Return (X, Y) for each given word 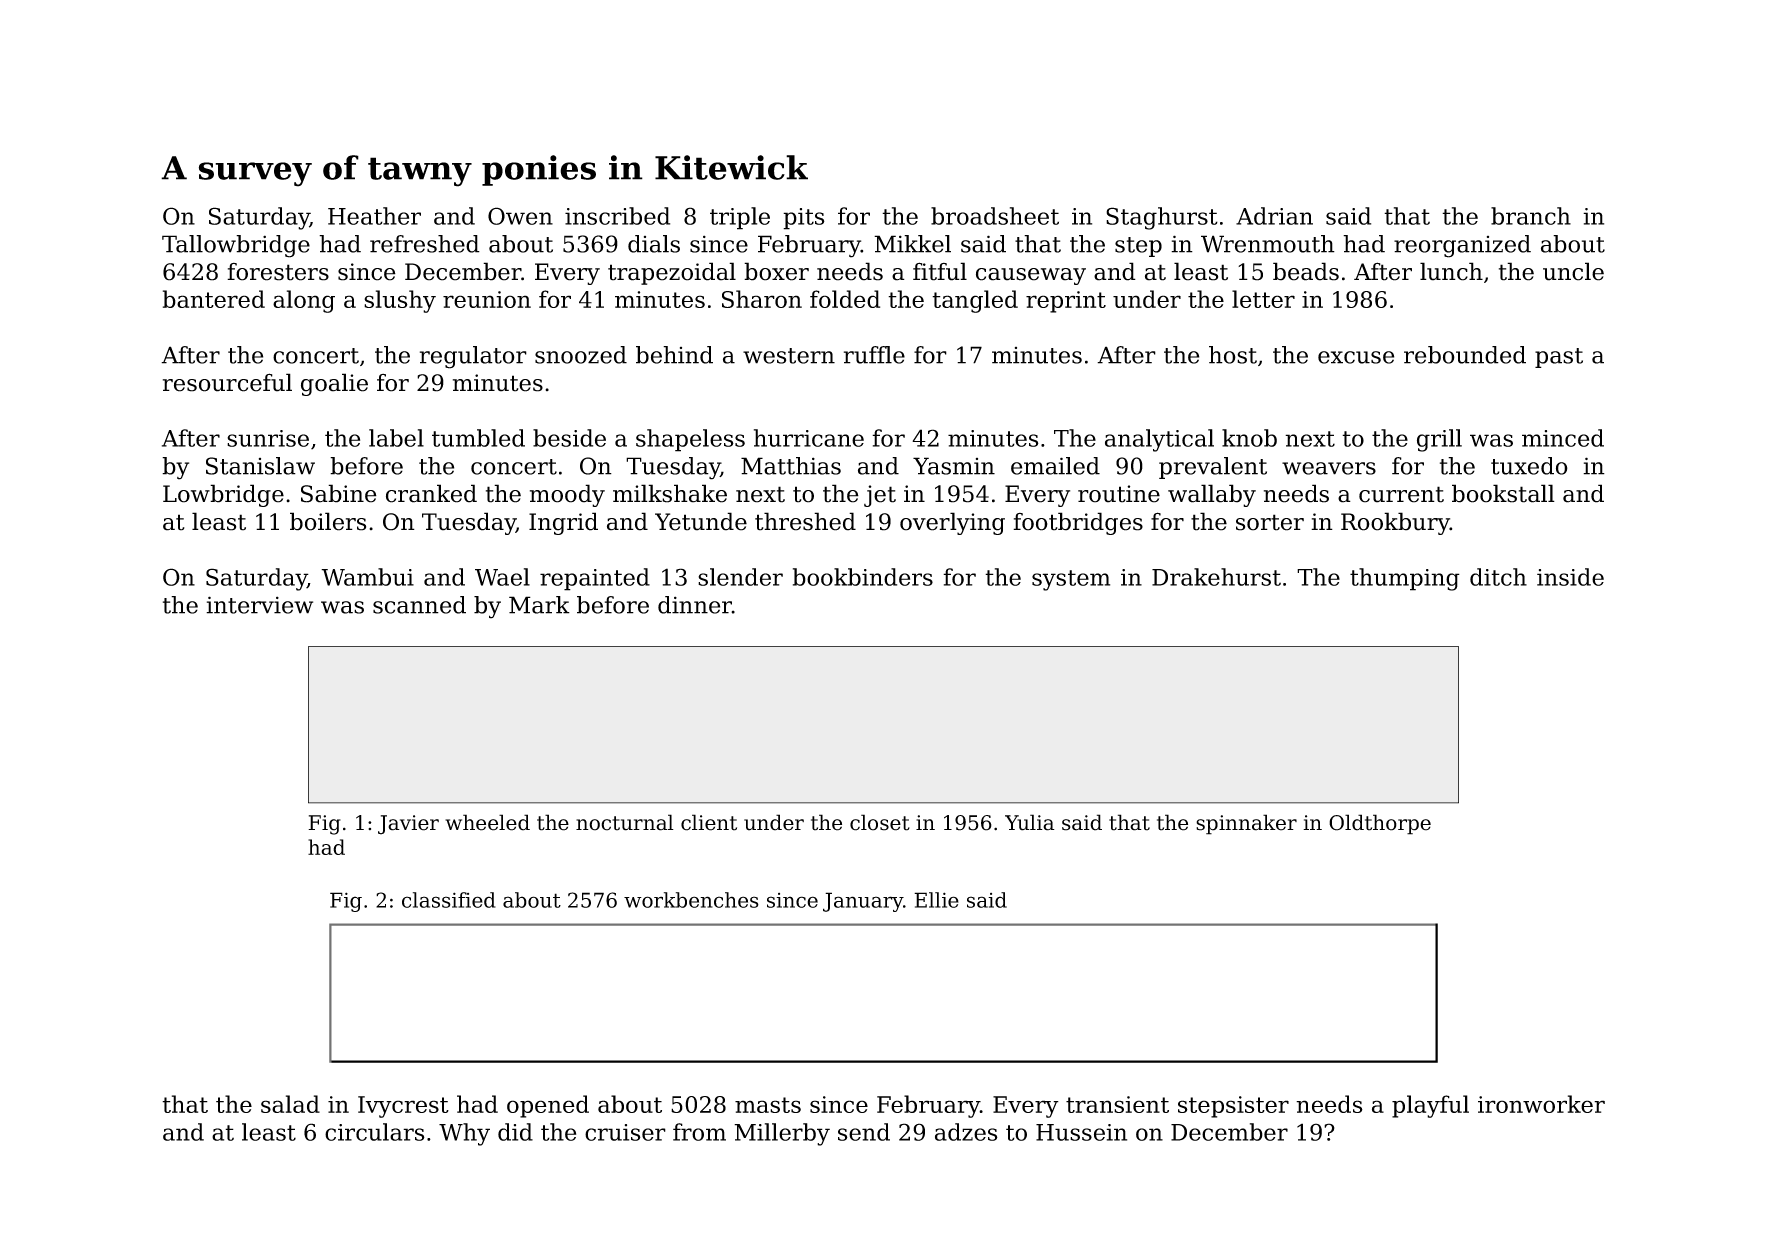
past (1559, 358)
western (789, 356)
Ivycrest (403, 1107)
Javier (408, 825)
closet (880, 822)
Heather (374, 216)
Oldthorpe (1380, 824)
